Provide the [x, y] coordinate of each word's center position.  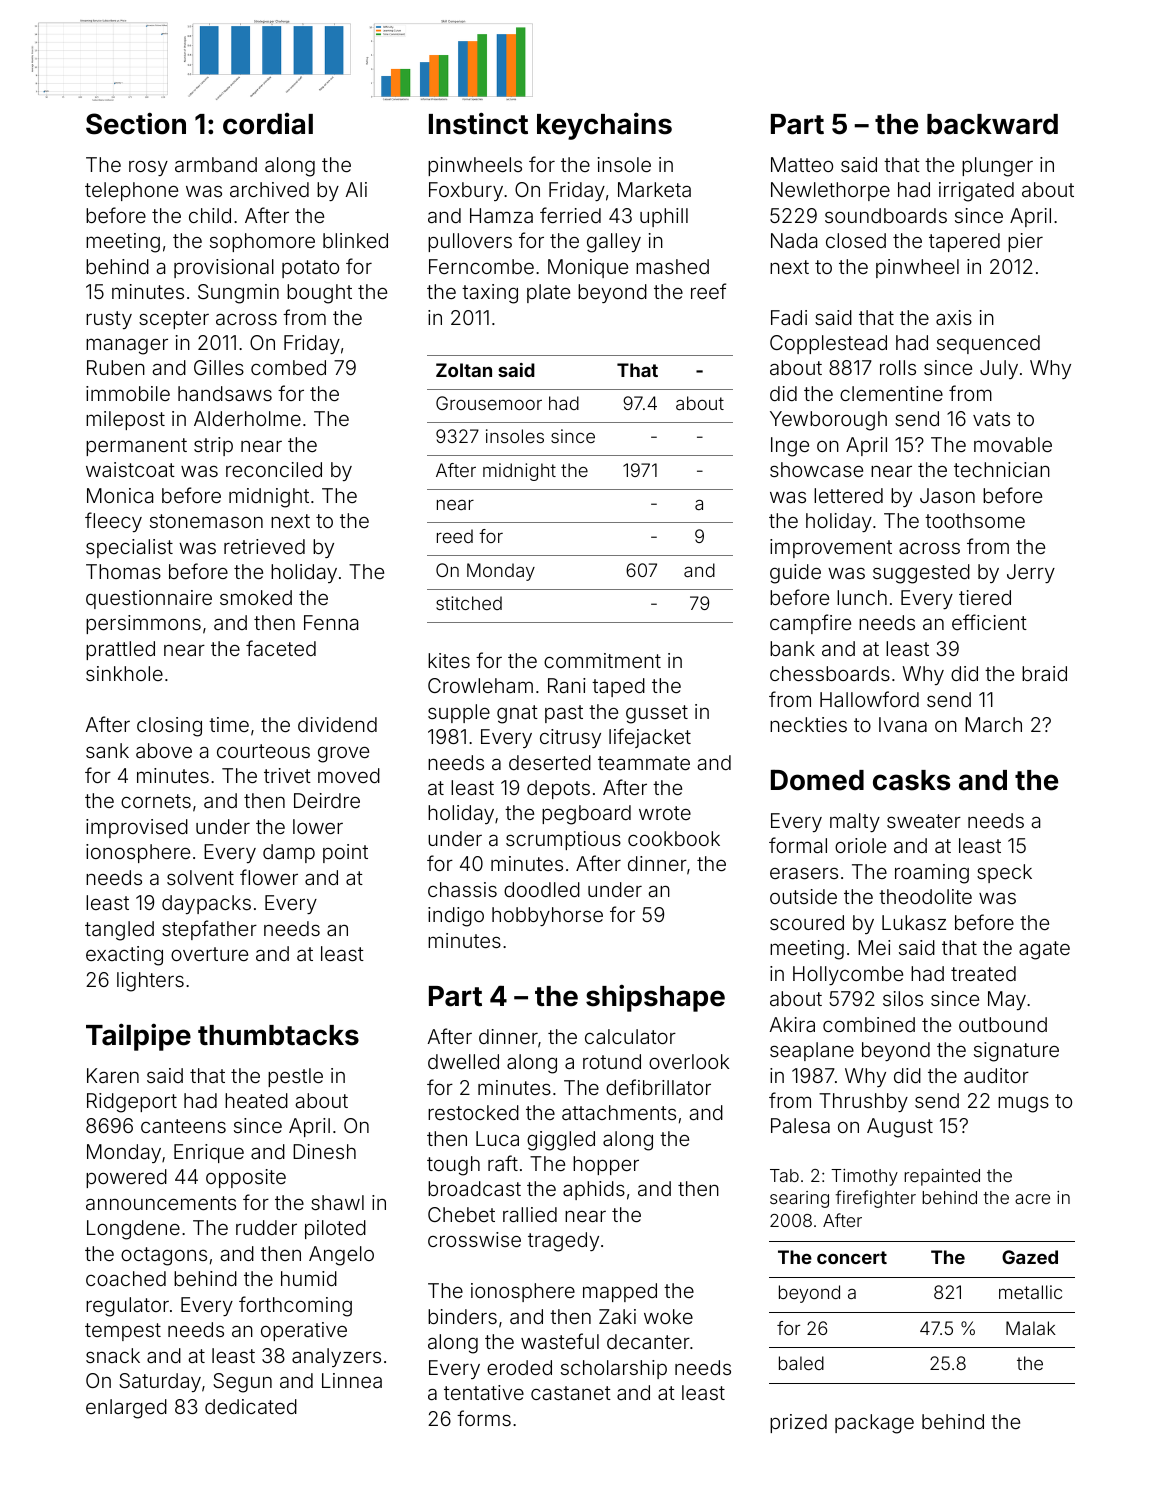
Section [136, 124]
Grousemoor [489, 403]
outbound [1003, 1024]
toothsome [975, 520]
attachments [619, 1112]
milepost [125, 420]
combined [869, 1024]
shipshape [655, 998]
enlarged [126, 1409]
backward [992, 124]
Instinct [478, 124]
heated [256, 1100]
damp [289, 853]
